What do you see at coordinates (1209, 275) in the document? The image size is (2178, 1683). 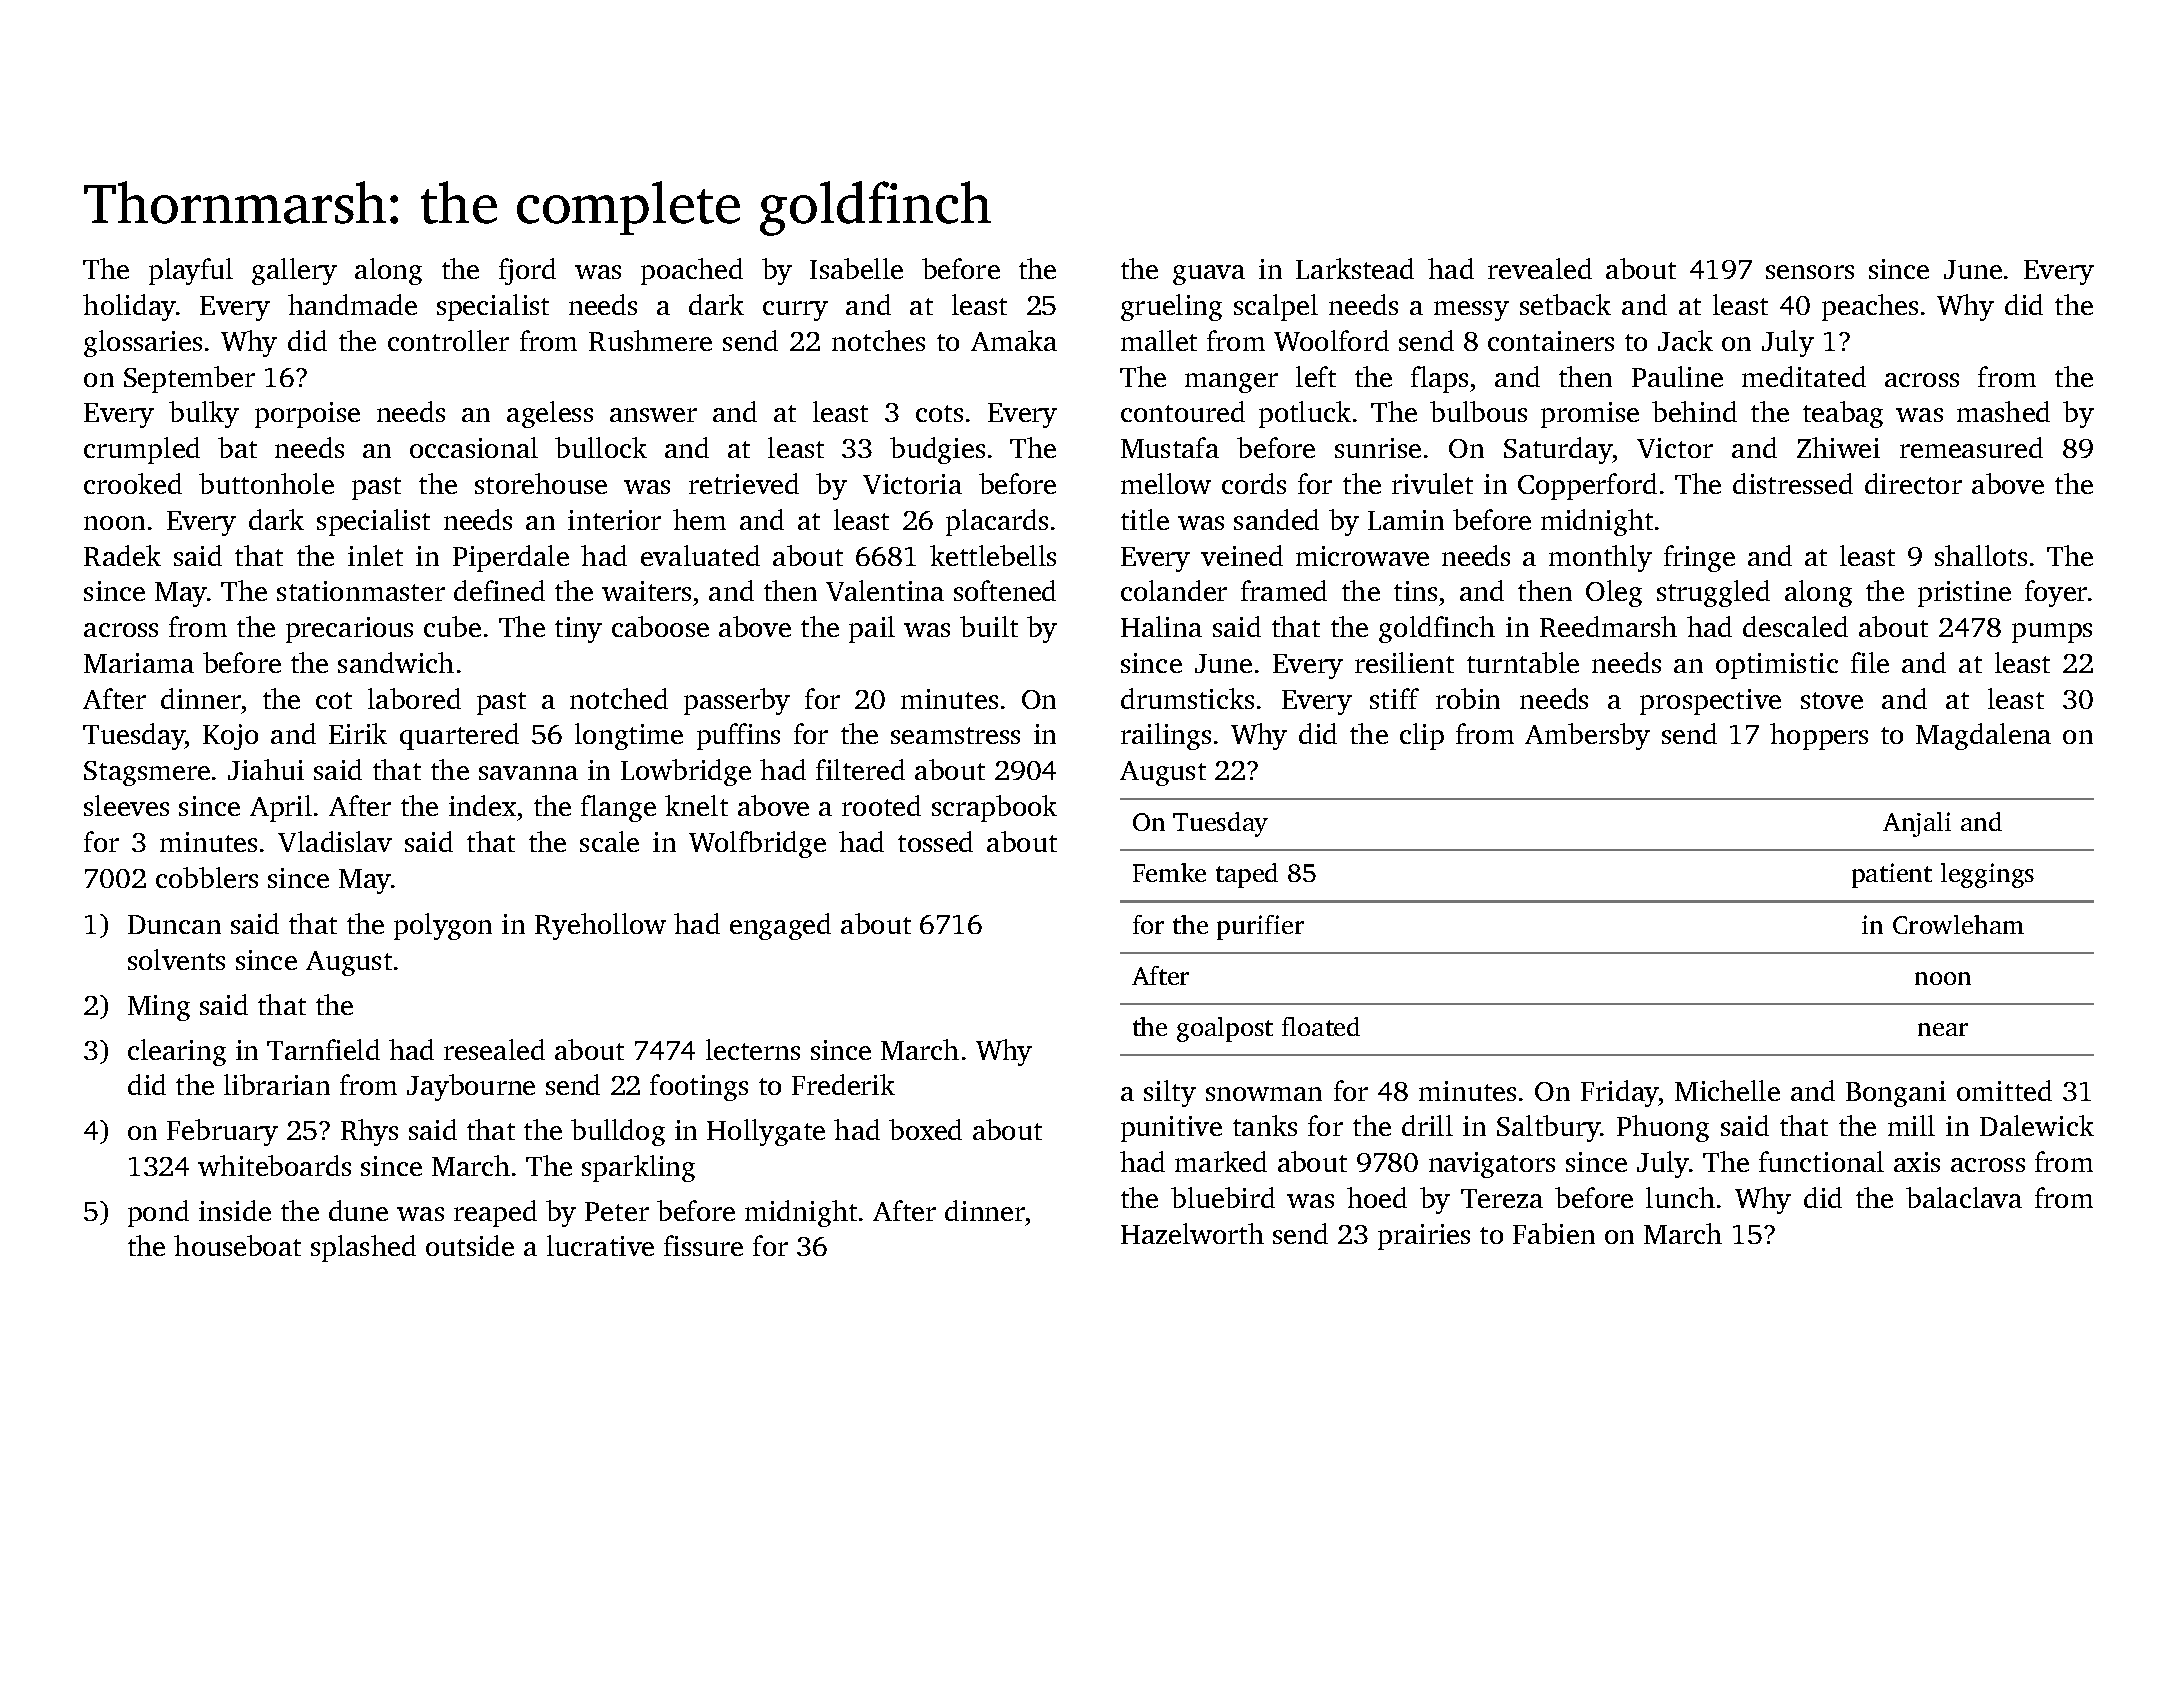 I see `guava` at bounding box center [1209, 275].
